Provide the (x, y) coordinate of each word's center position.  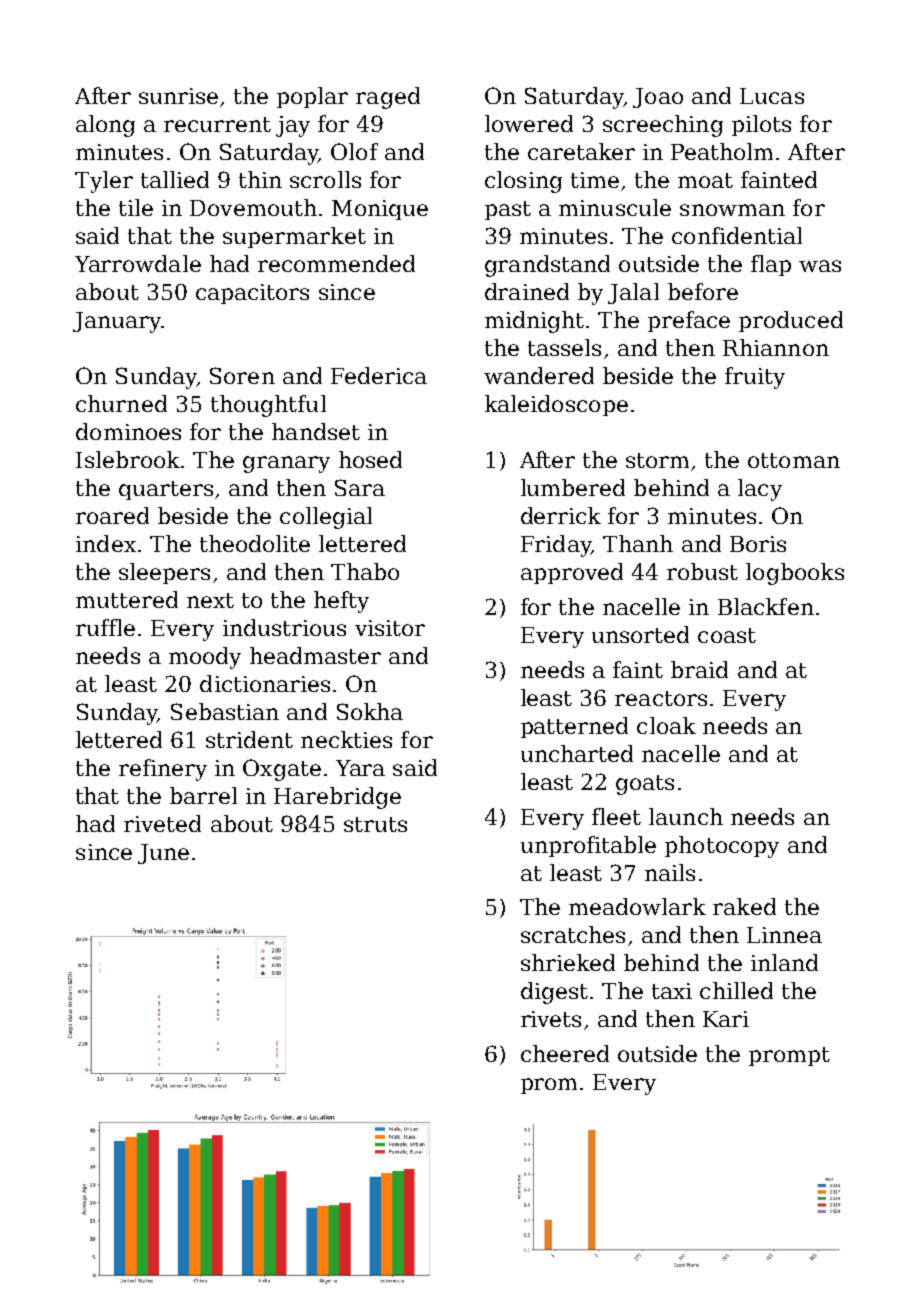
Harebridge (337, 798)
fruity (755, 378)
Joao (658, 98)
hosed (370, 459)
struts (375, 824)
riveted (162, 823)
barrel (203, 795)
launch (686, 816)
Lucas (772, 96)
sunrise (178, 96)
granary (286, 464)
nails (670, 872)
